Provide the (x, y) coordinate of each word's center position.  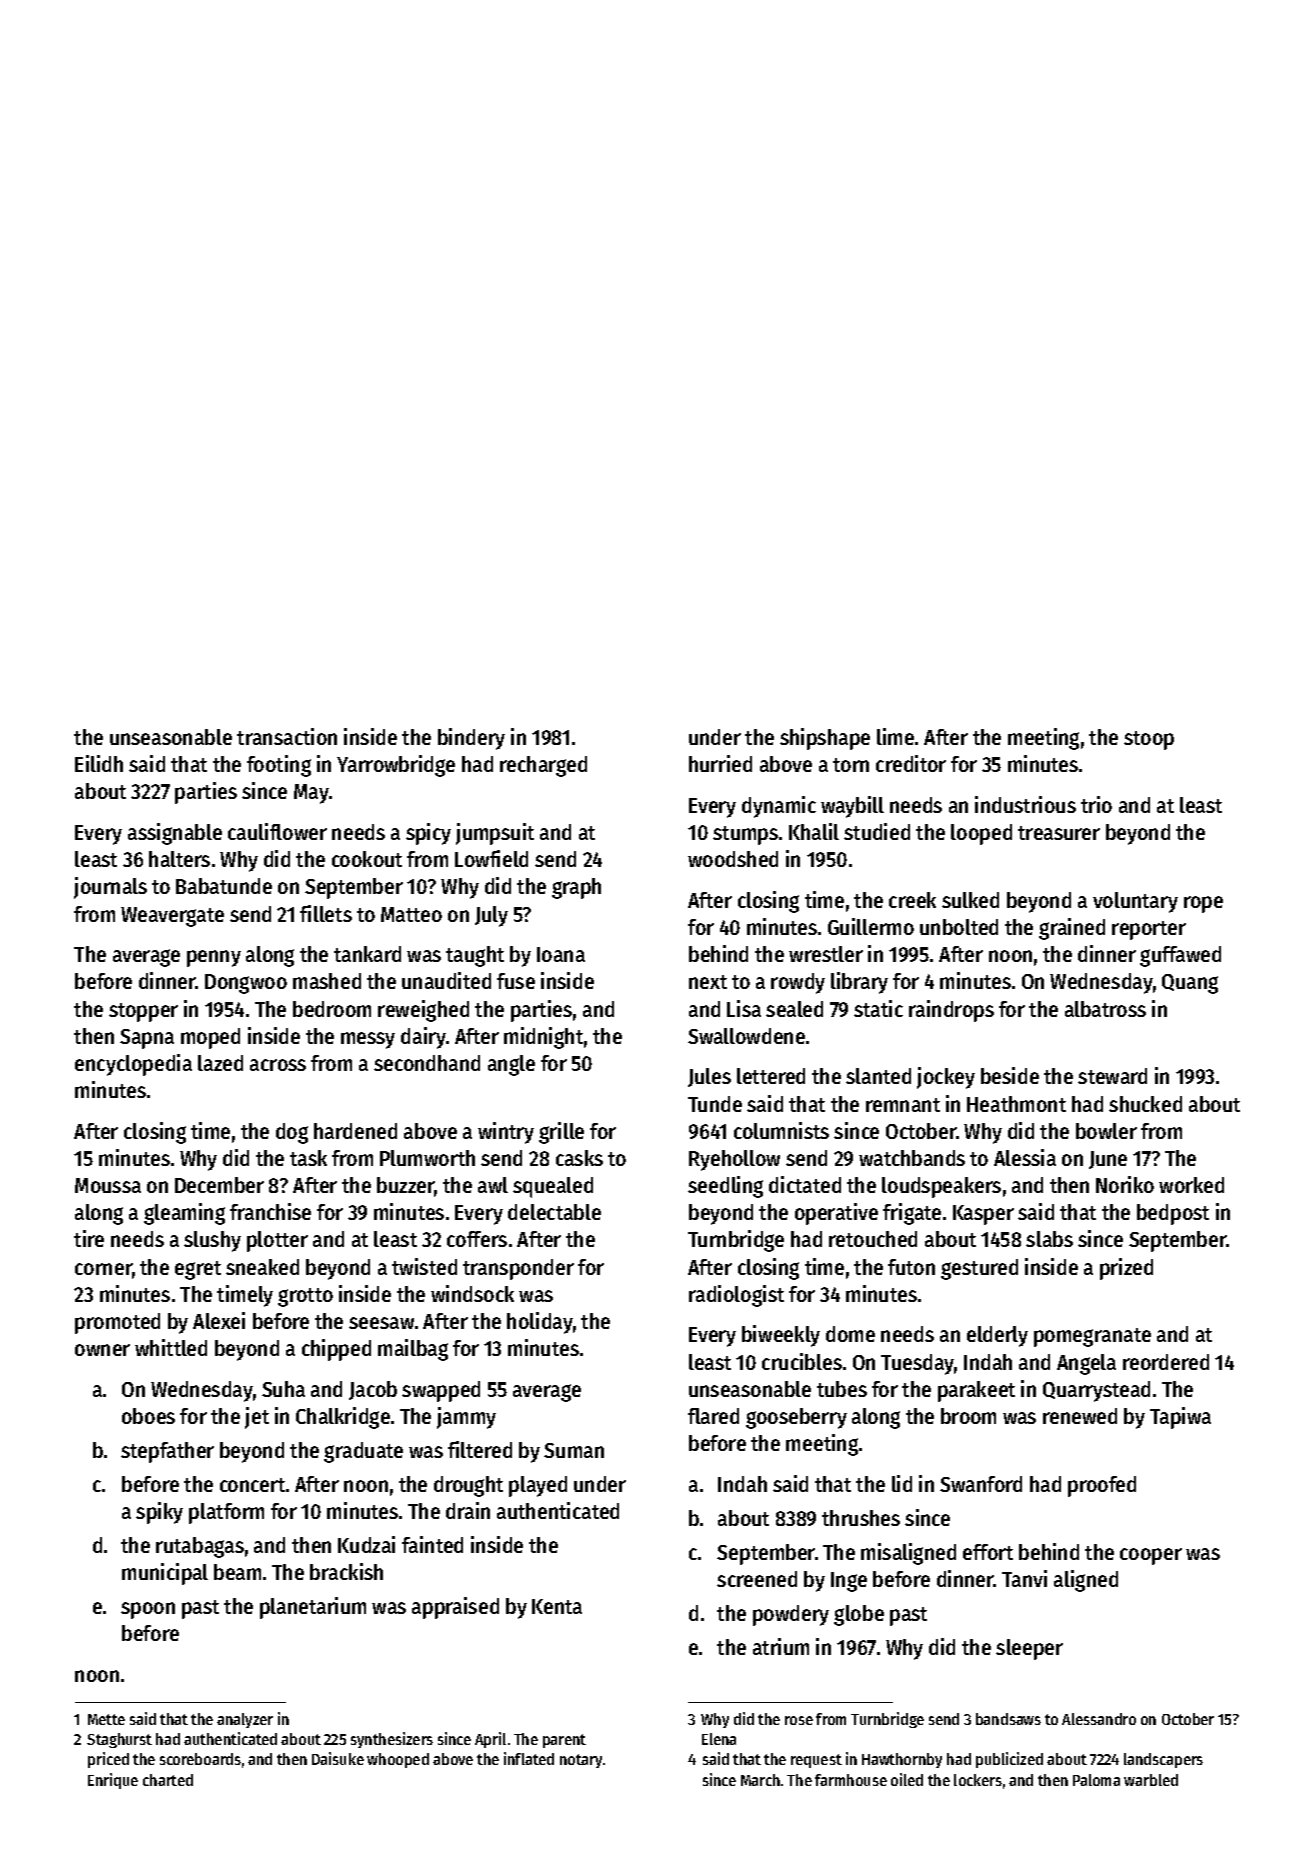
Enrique (113, 1781)
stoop (1149, 740)
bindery (471, 739)
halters (179, 859)
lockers (978, 1780)
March (760, 1780)
